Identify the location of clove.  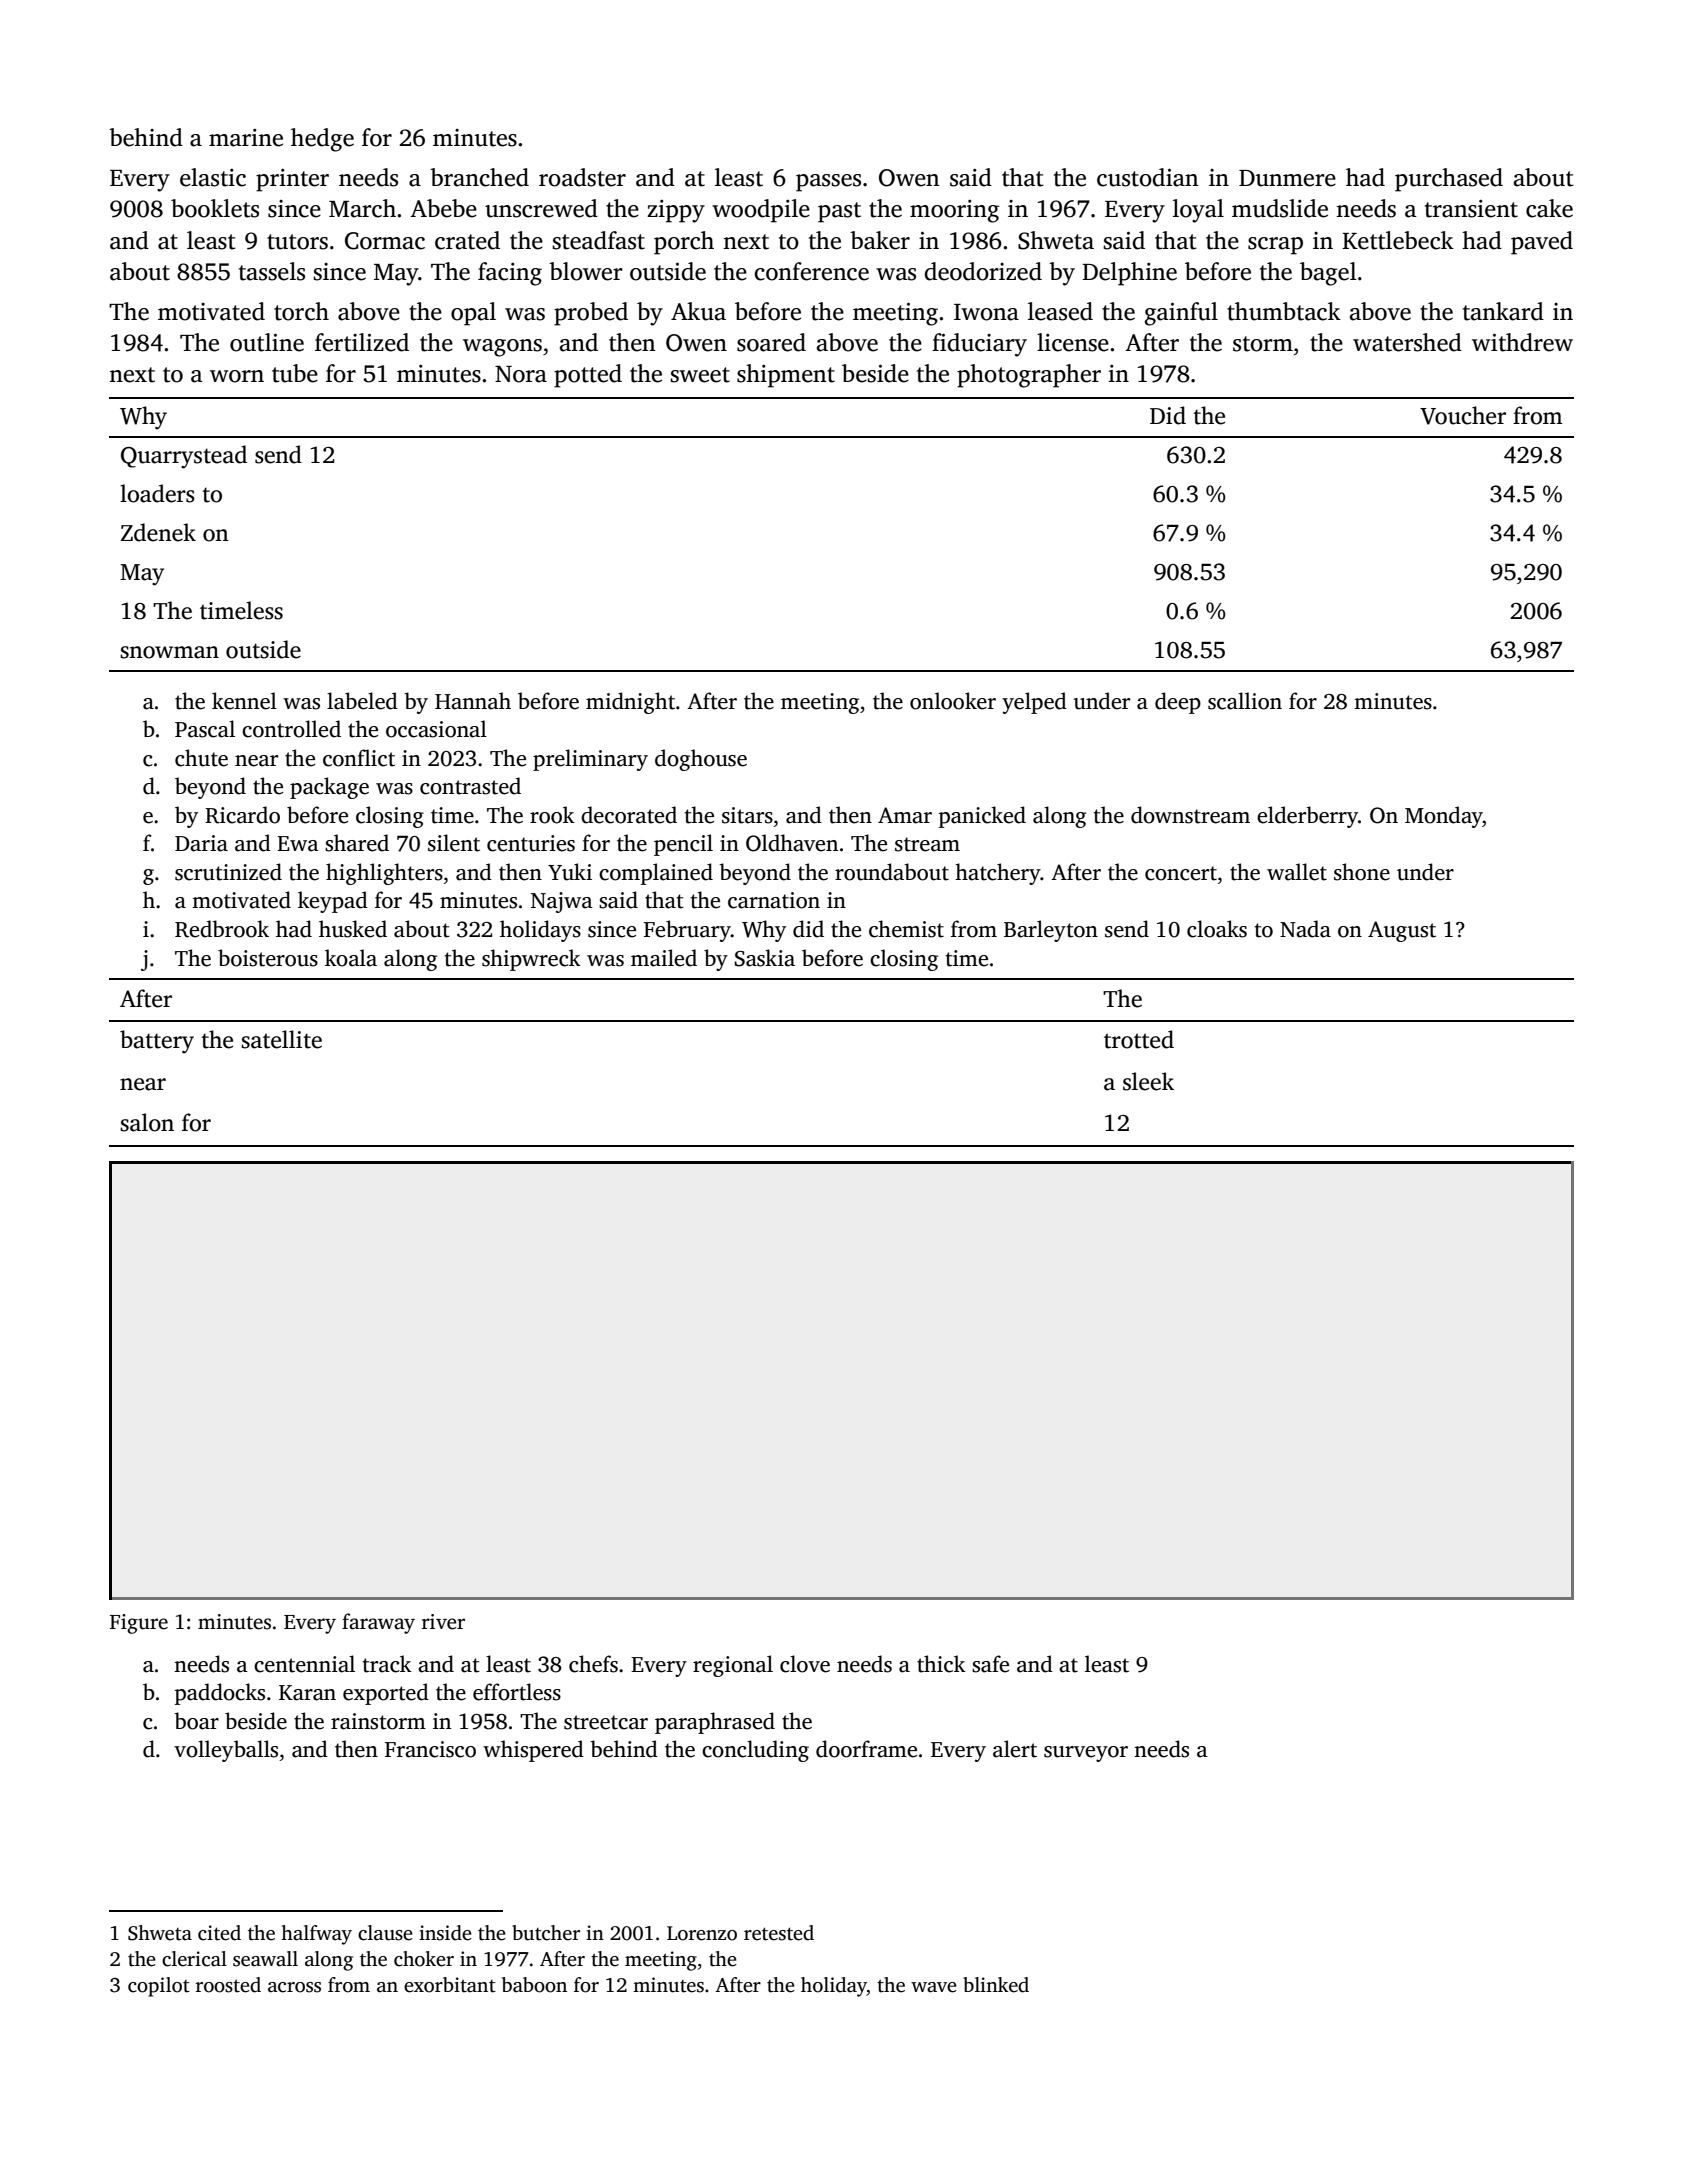
(805, 1664).
